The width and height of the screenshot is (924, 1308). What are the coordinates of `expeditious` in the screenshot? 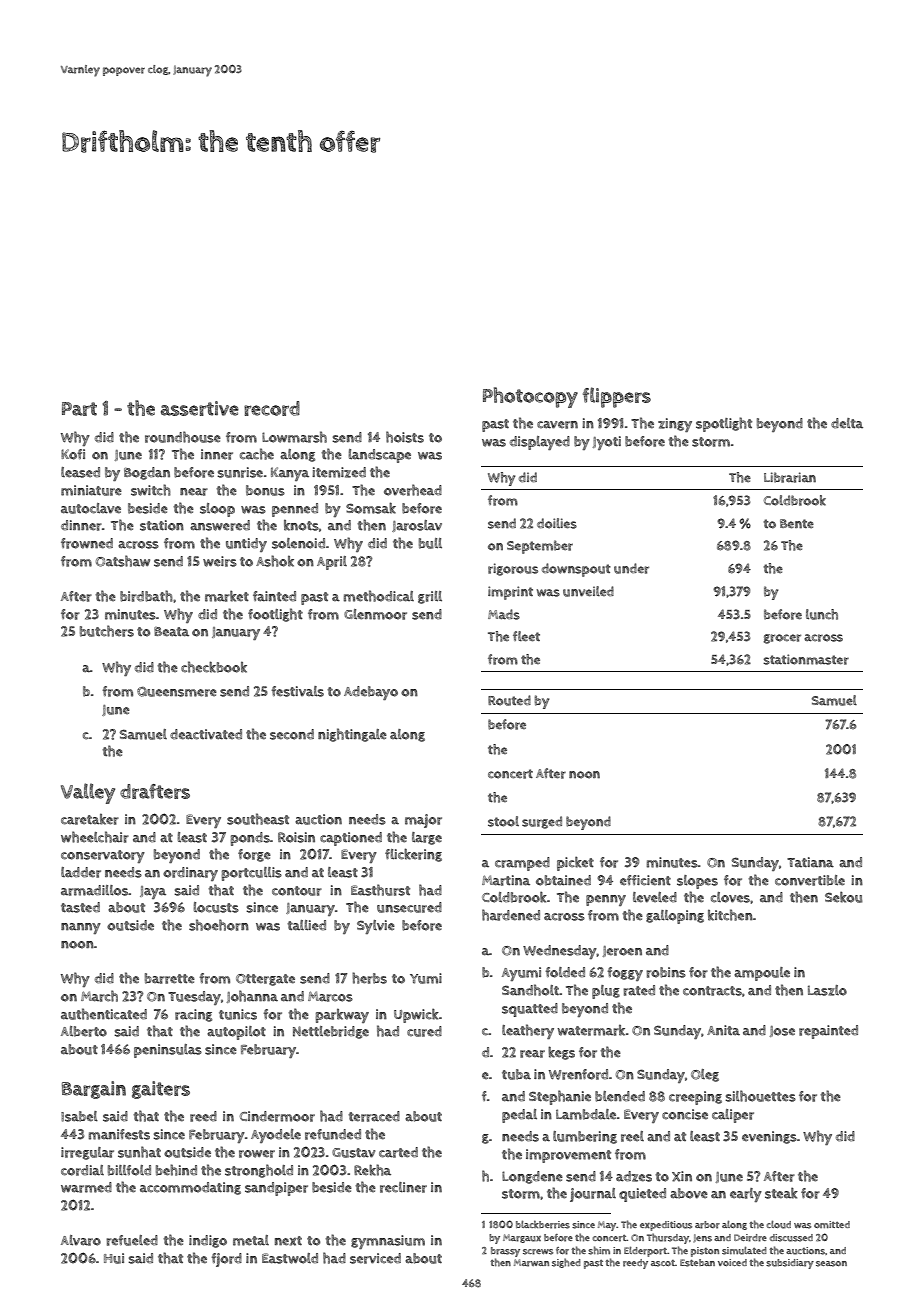 It's located at (666, 1226).
